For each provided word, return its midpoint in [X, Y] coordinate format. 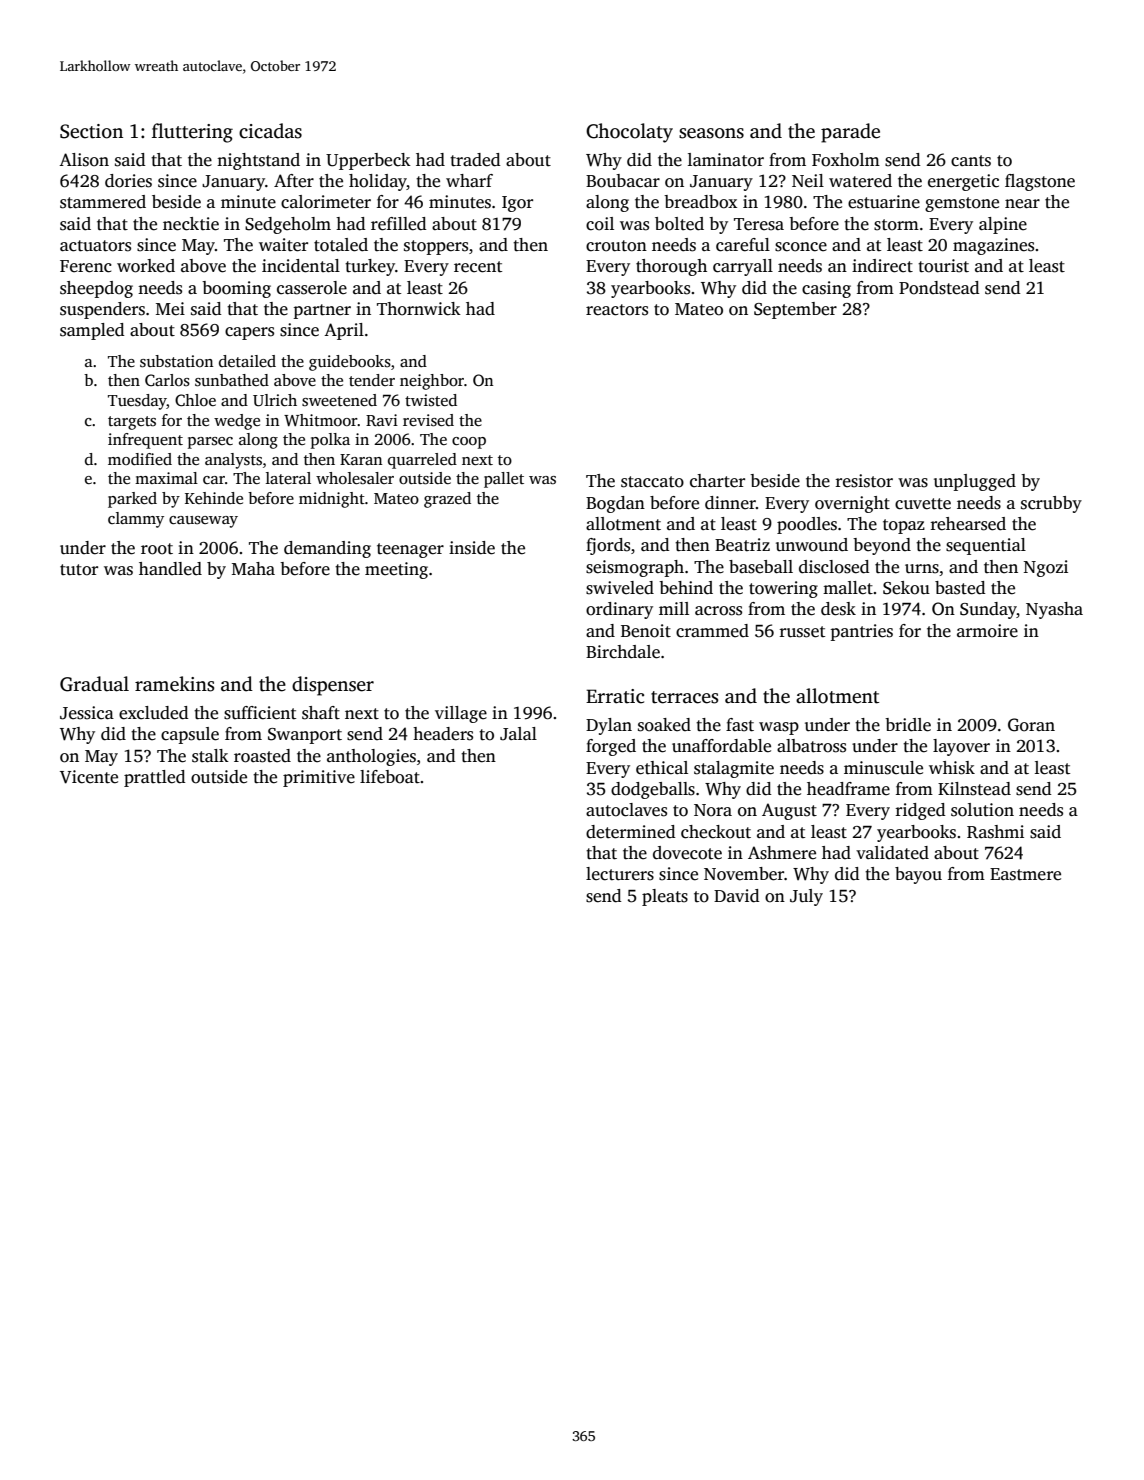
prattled [155, 778]
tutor [79, 570]
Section [91, 131]
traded [475, 160]
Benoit [646, 631]
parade [850, 133]
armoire [987, 631]
